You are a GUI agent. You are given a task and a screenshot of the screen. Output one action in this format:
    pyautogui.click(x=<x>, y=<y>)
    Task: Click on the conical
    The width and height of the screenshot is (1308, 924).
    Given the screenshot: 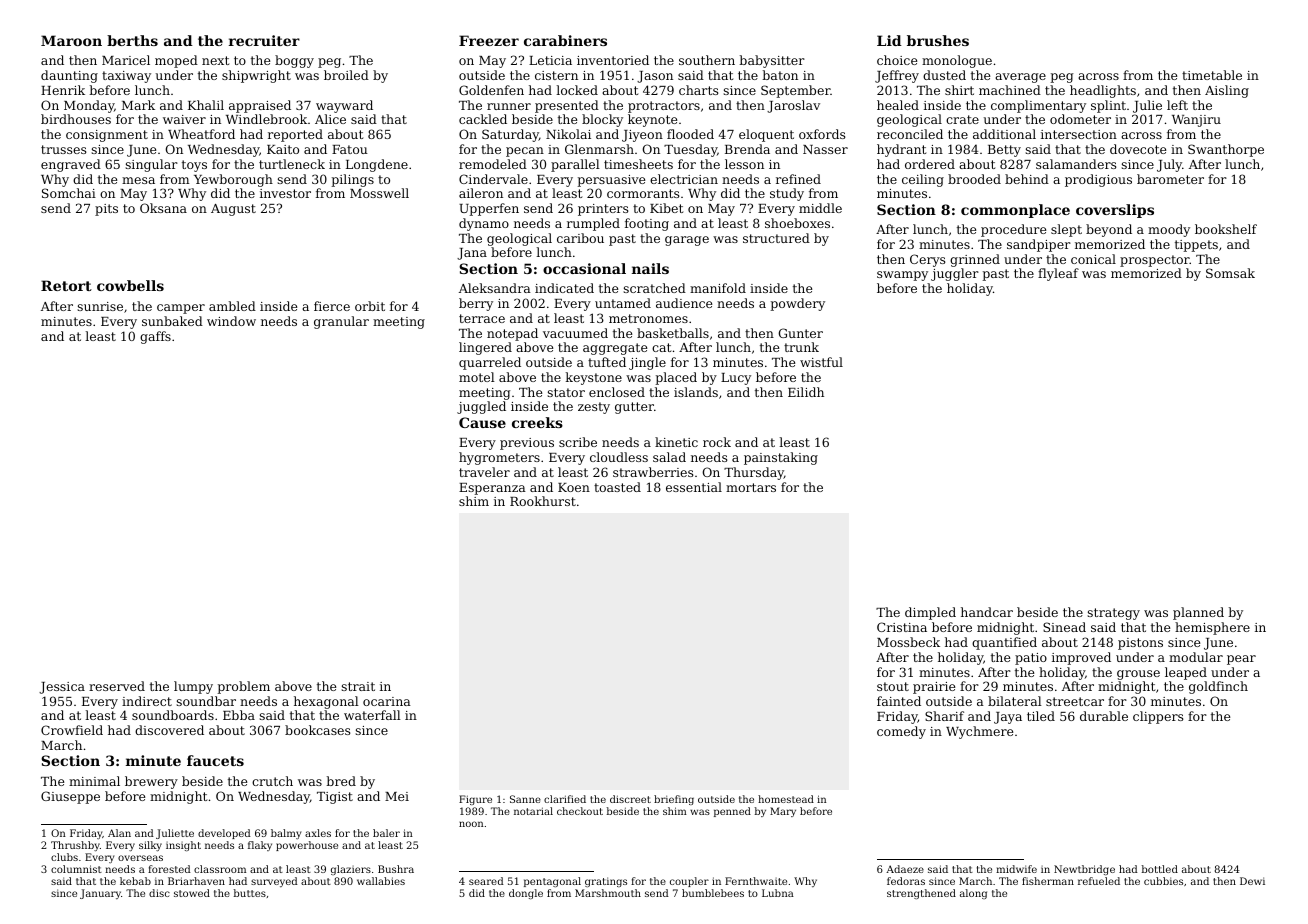 What is the action you would take?
    pyautogui.click(x=1093, y=259)
